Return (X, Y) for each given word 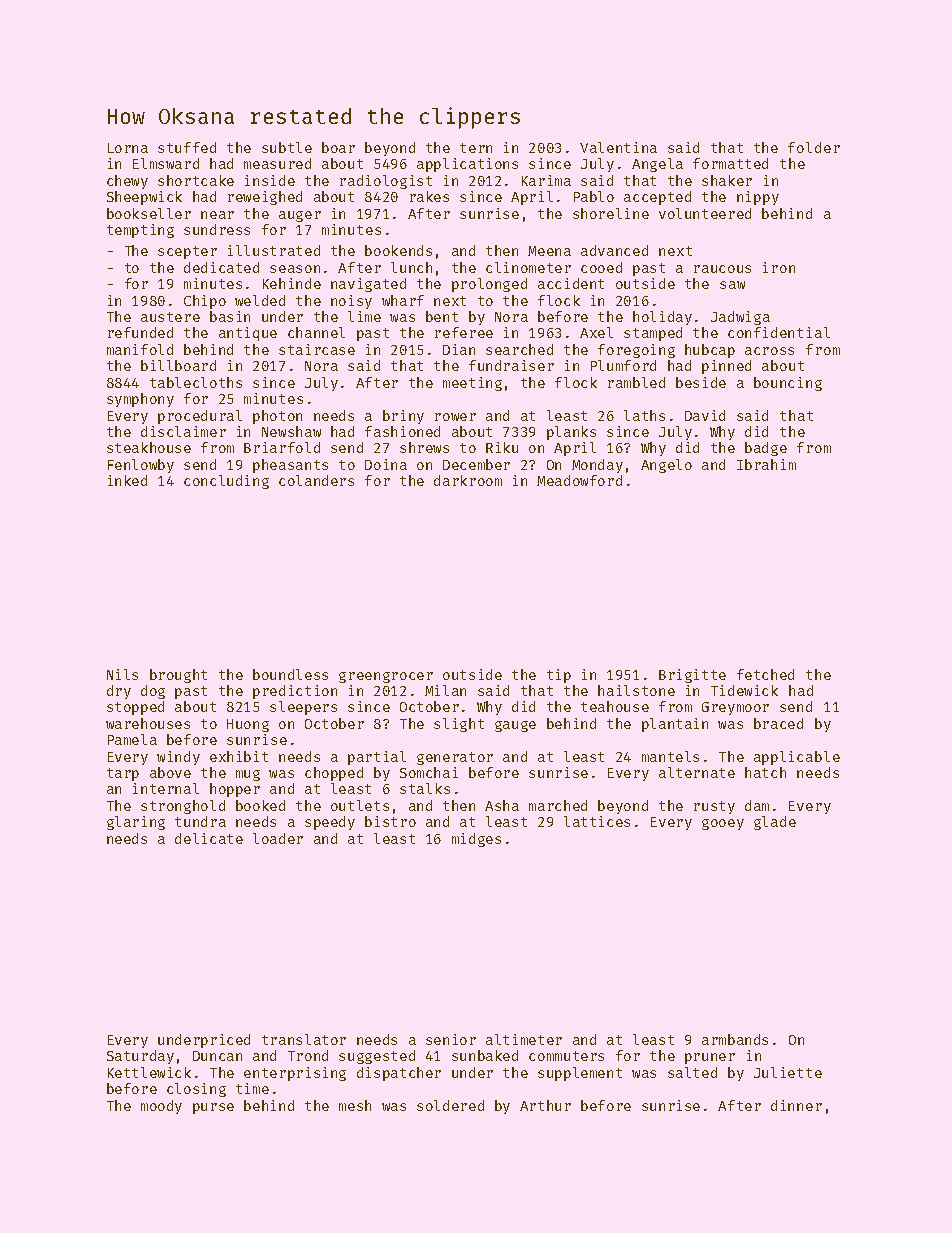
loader (278, 838)
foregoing (636, 351)
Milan (445, 690)
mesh (355, 1105)
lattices (597, 821)
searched (519, 349)
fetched (765, 674)
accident (571, 283)
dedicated (221, 267)
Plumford (623, 365)
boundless (290, 674)
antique (248, 334)
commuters (566, 1056)
